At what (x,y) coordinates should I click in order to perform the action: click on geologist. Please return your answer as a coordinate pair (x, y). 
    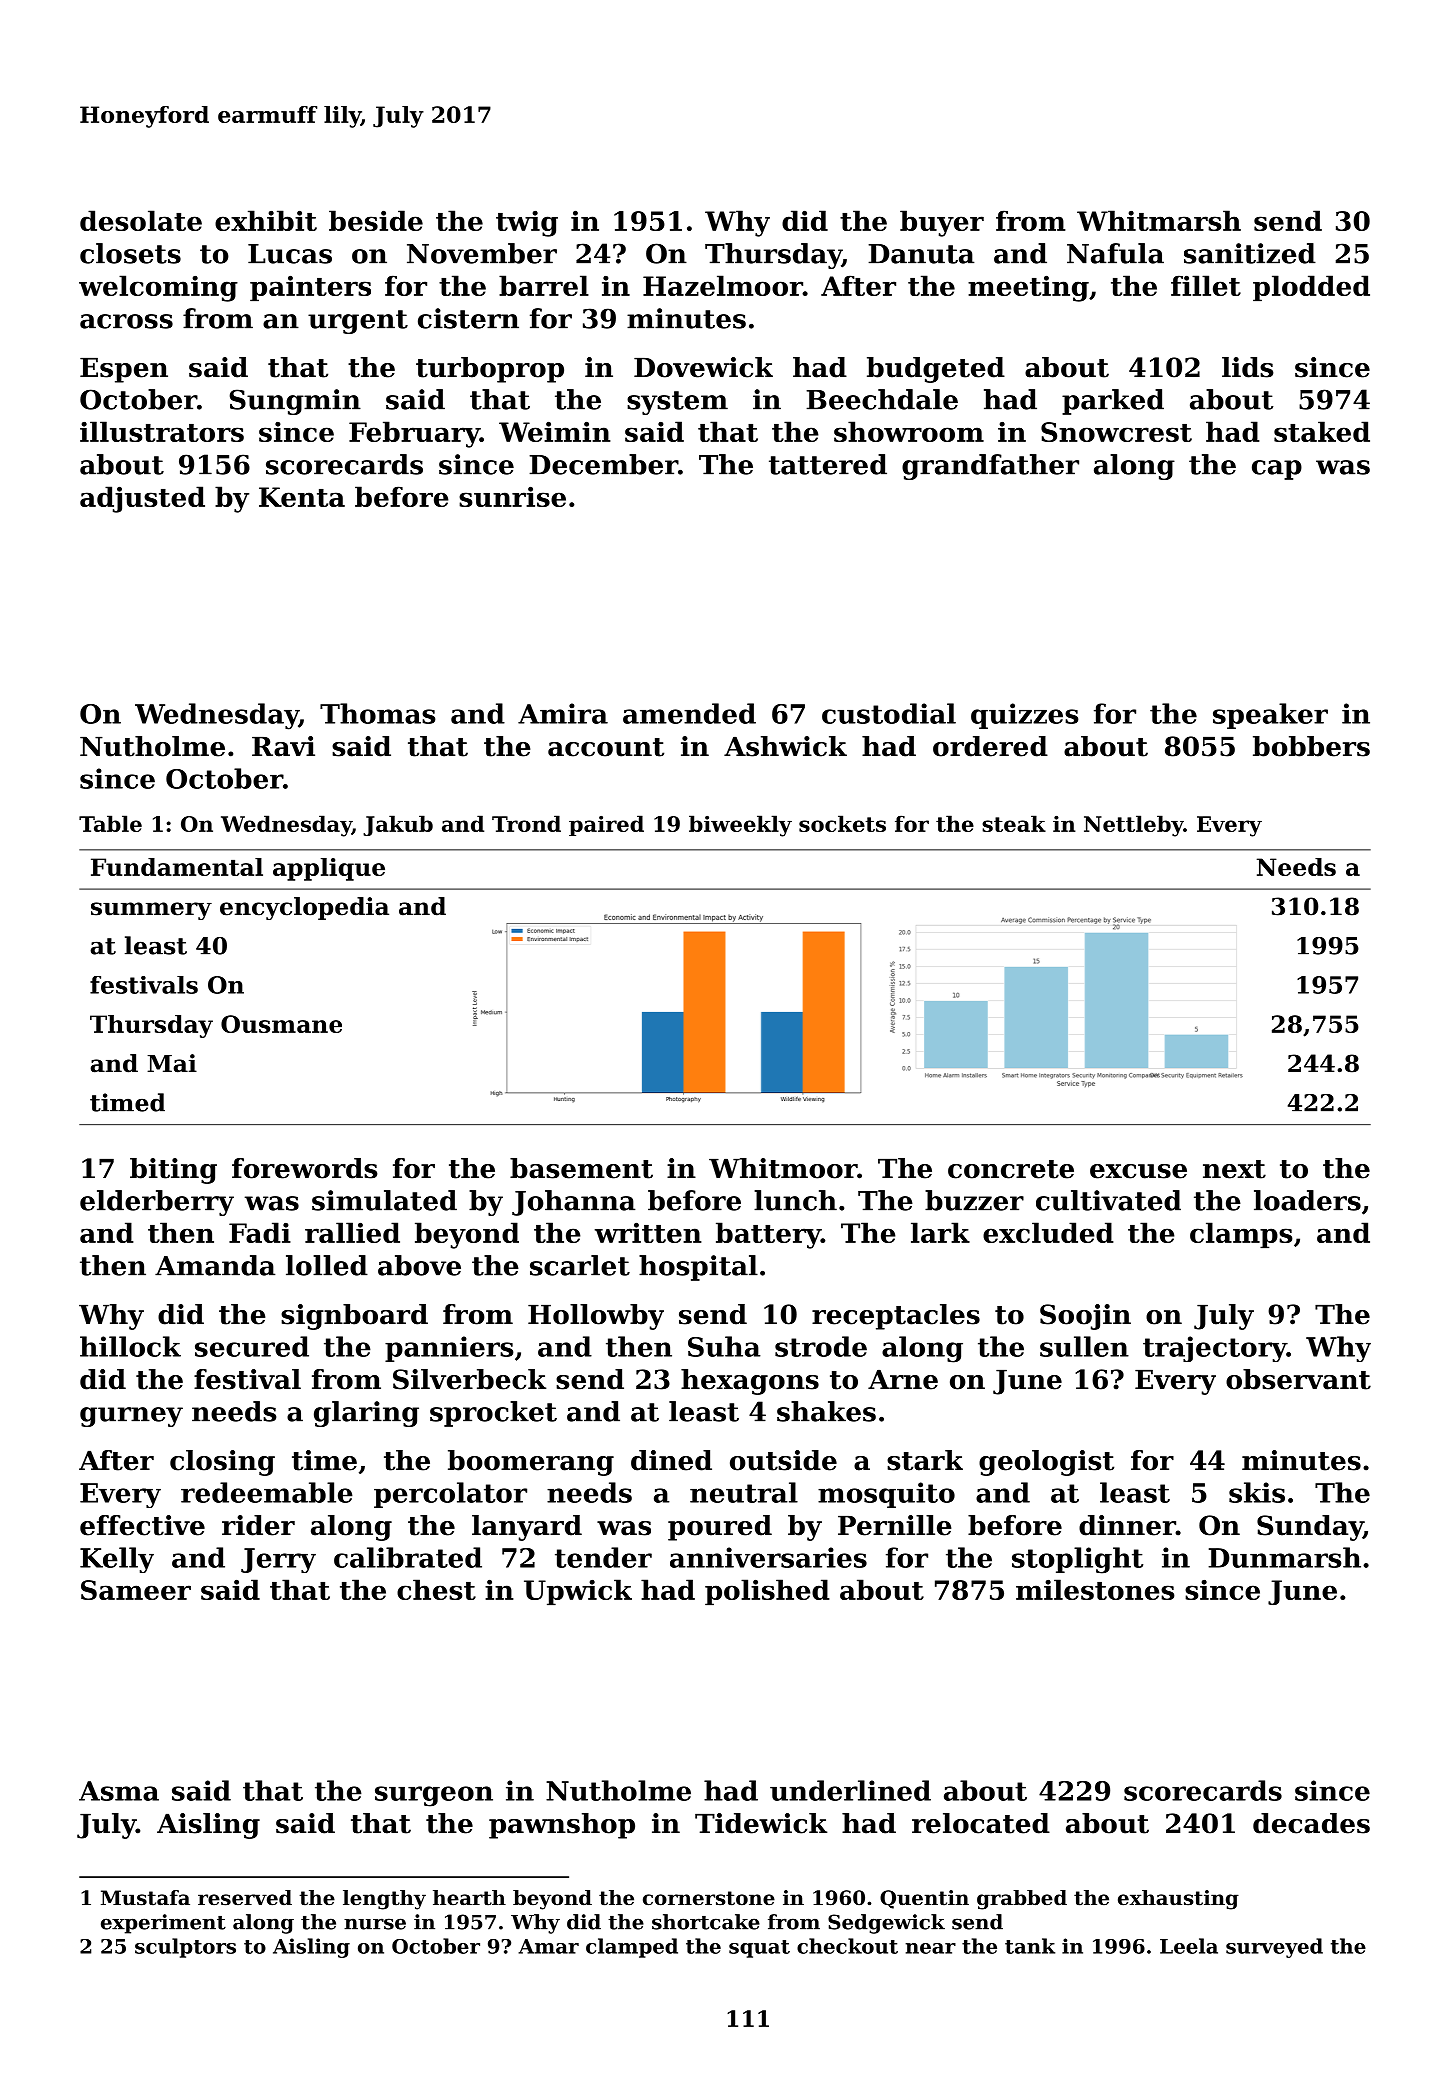
    Looking at the image, I should click on (1046, 1463).
